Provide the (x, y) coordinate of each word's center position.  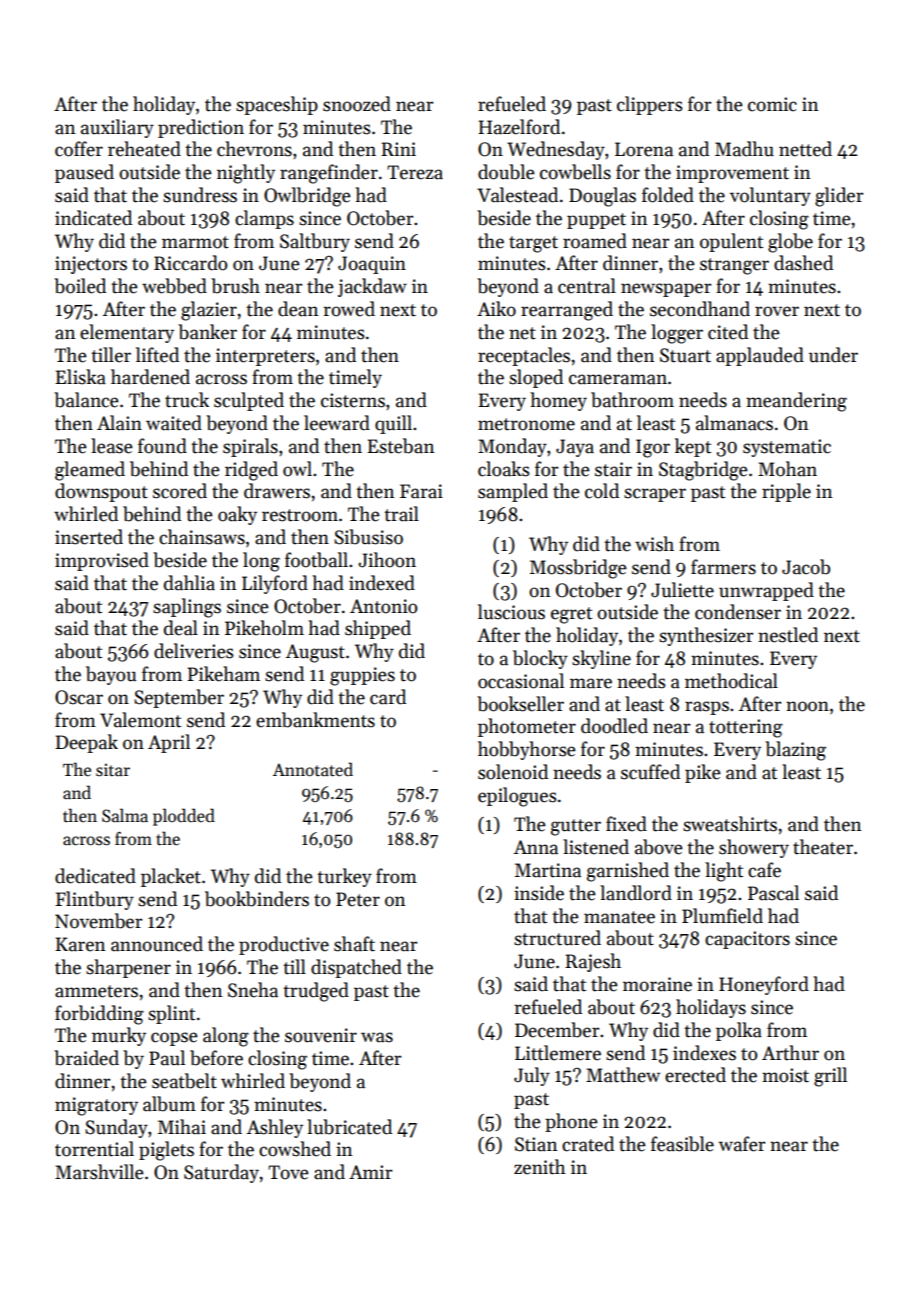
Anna (536, 847)
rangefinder (329, 174)
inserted (89, 537)
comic (772, 104)
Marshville (99, 1172)
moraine (657, 984)
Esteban (400, 446)
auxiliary (117, 128)
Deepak (86, 743)
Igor (653, 448)
